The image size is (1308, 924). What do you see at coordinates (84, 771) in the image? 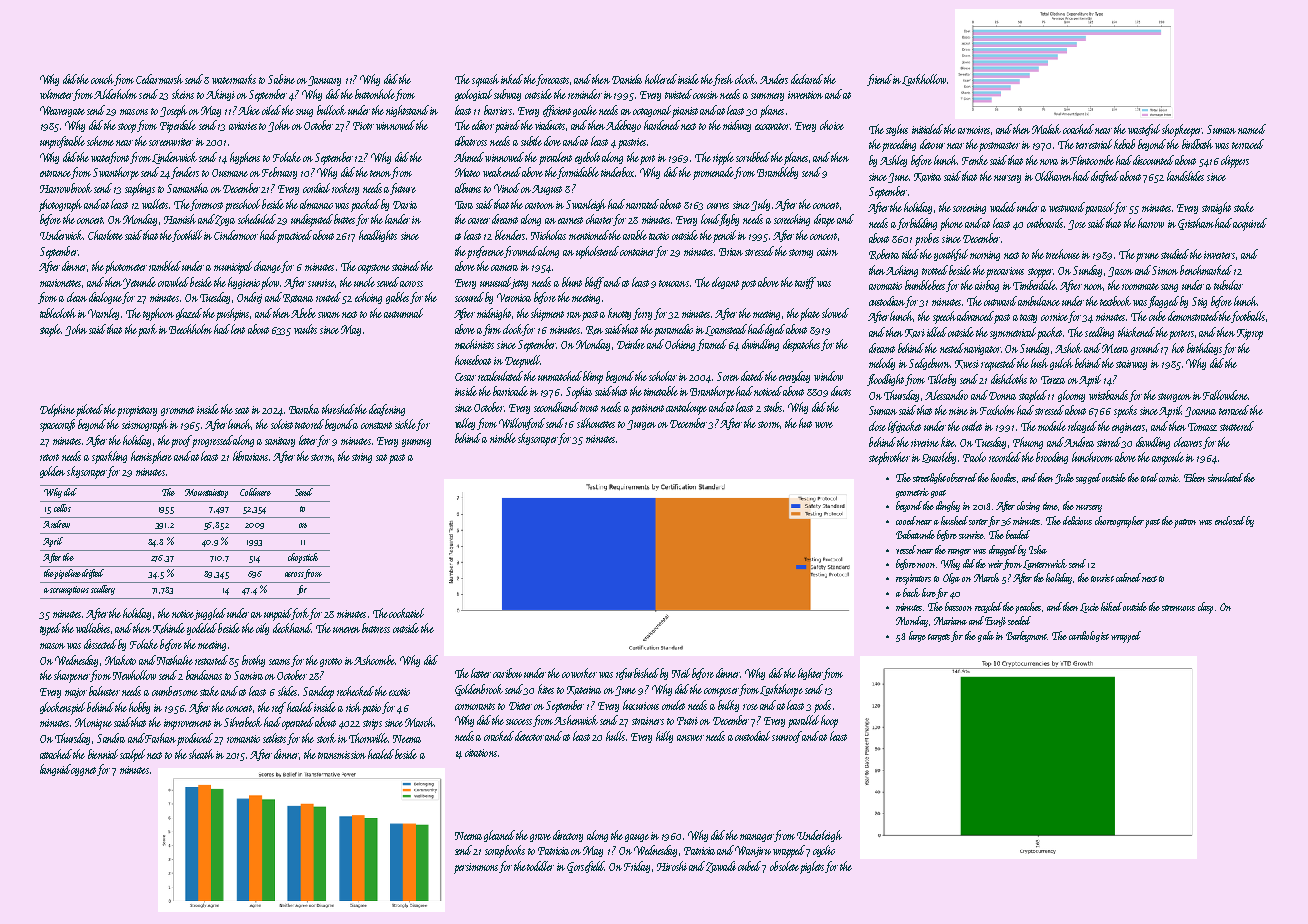
I see `cygnet` at bounding box center [84, 771].
